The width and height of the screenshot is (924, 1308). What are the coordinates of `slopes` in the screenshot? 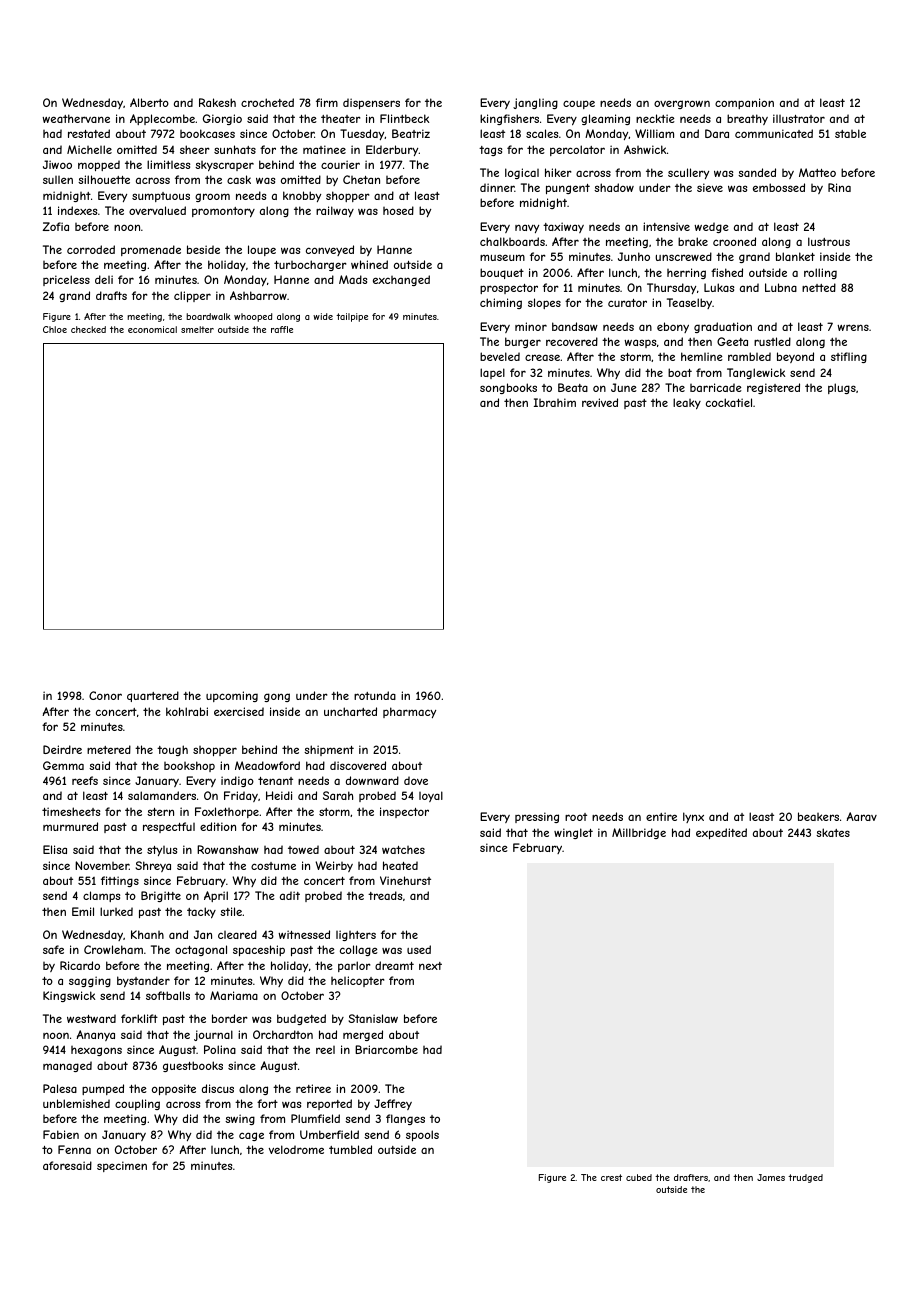 It's located at (544, 303).
